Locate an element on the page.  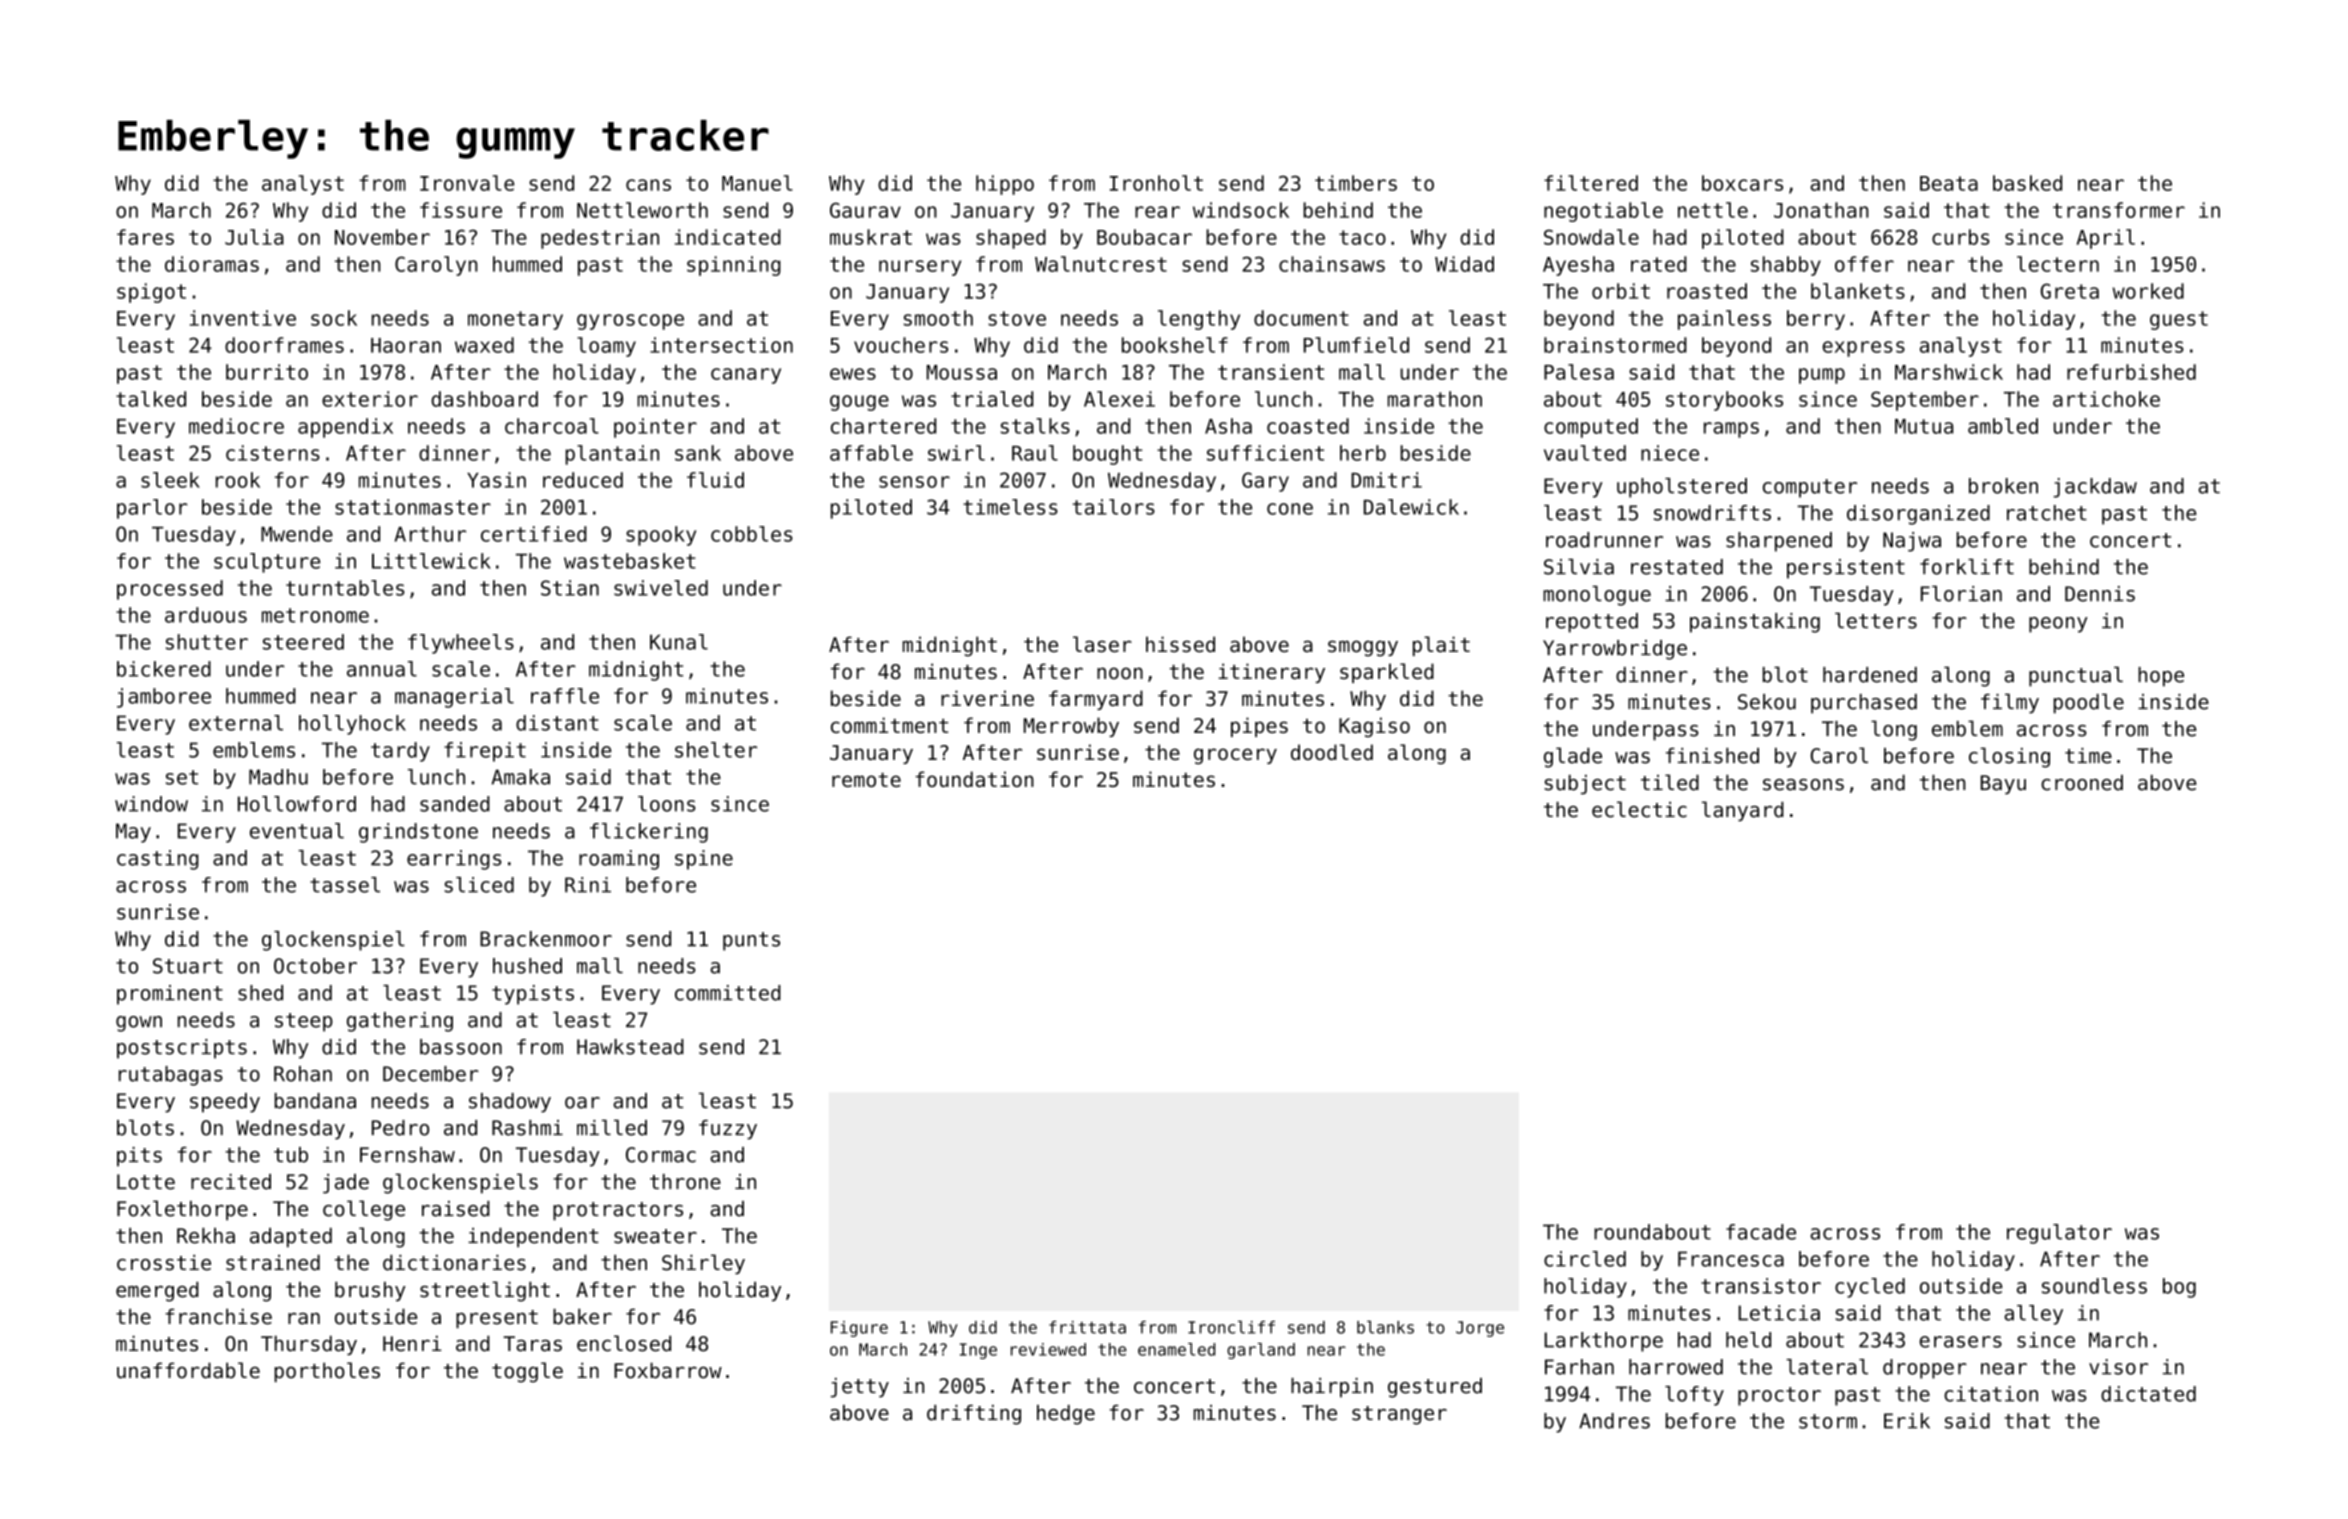
purchased is located at coordinates (1864, 704).
